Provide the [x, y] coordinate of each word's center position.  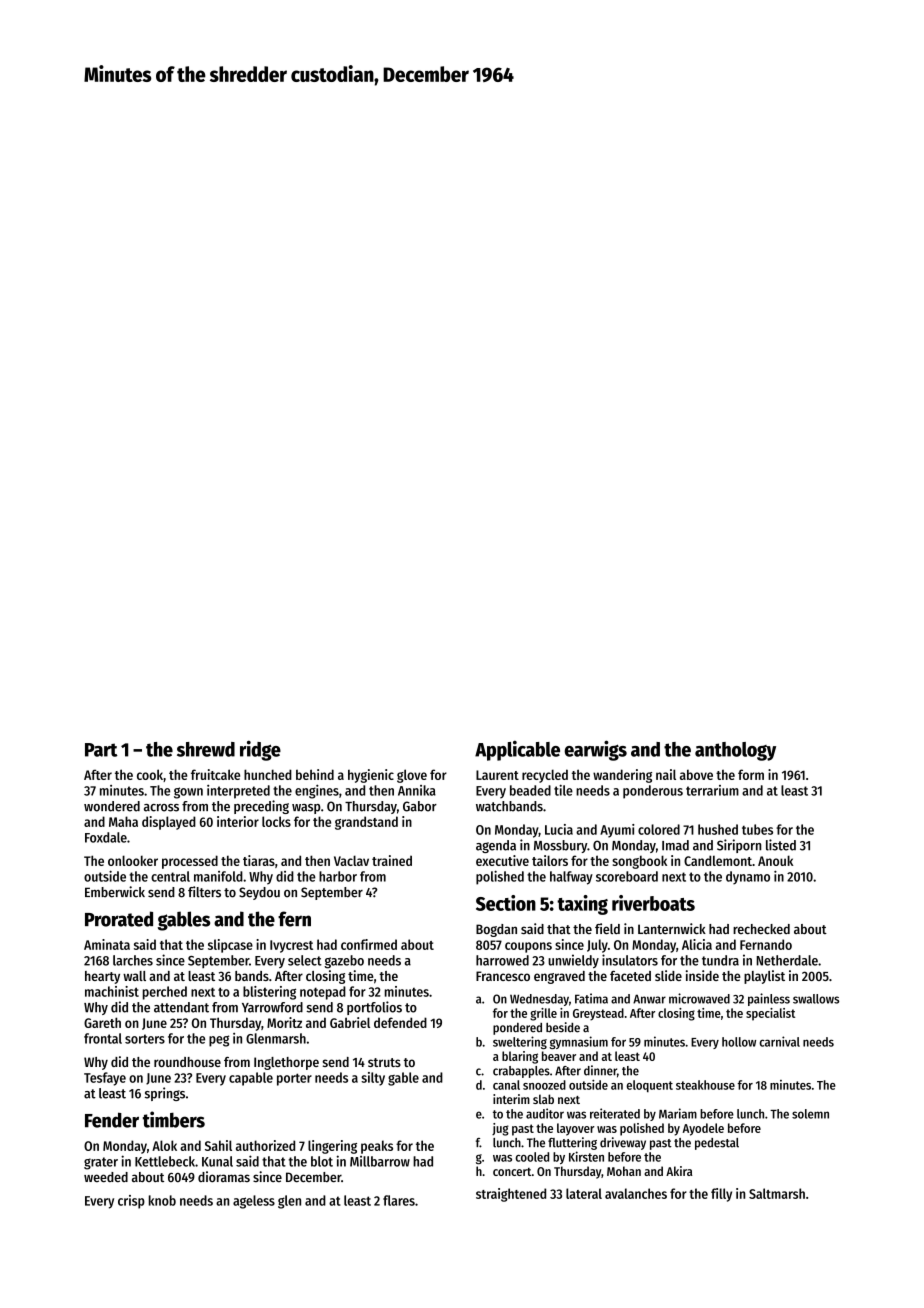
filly [721, 1195]
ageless [254, 1202]
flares [399, 1200]
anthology [735, 751]
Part [101, 750]
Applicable [517, 750]
